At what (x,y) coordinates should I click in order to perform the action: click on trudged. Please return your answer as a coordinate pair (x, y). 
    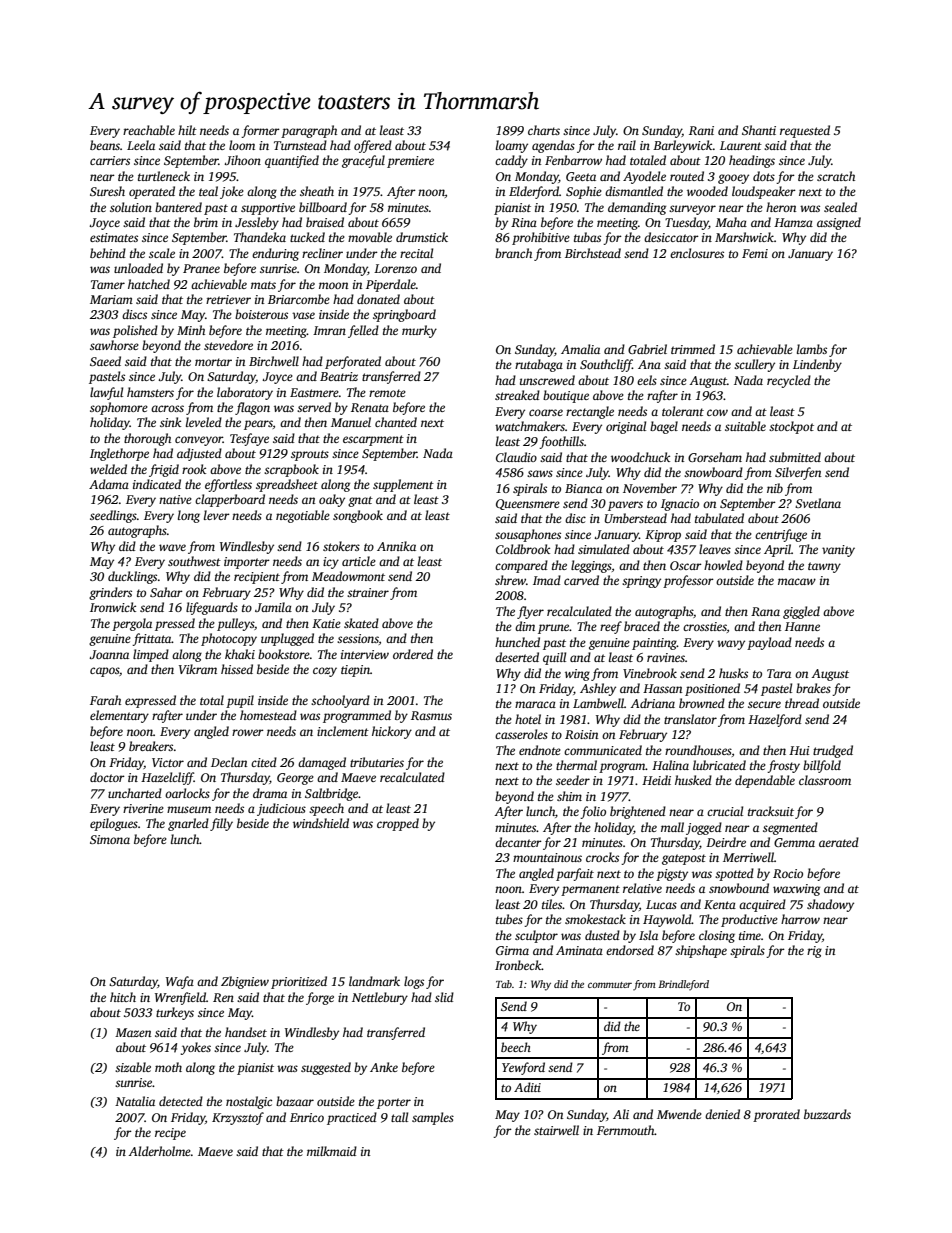
    Looking at the image, I should click on (833, 751).
